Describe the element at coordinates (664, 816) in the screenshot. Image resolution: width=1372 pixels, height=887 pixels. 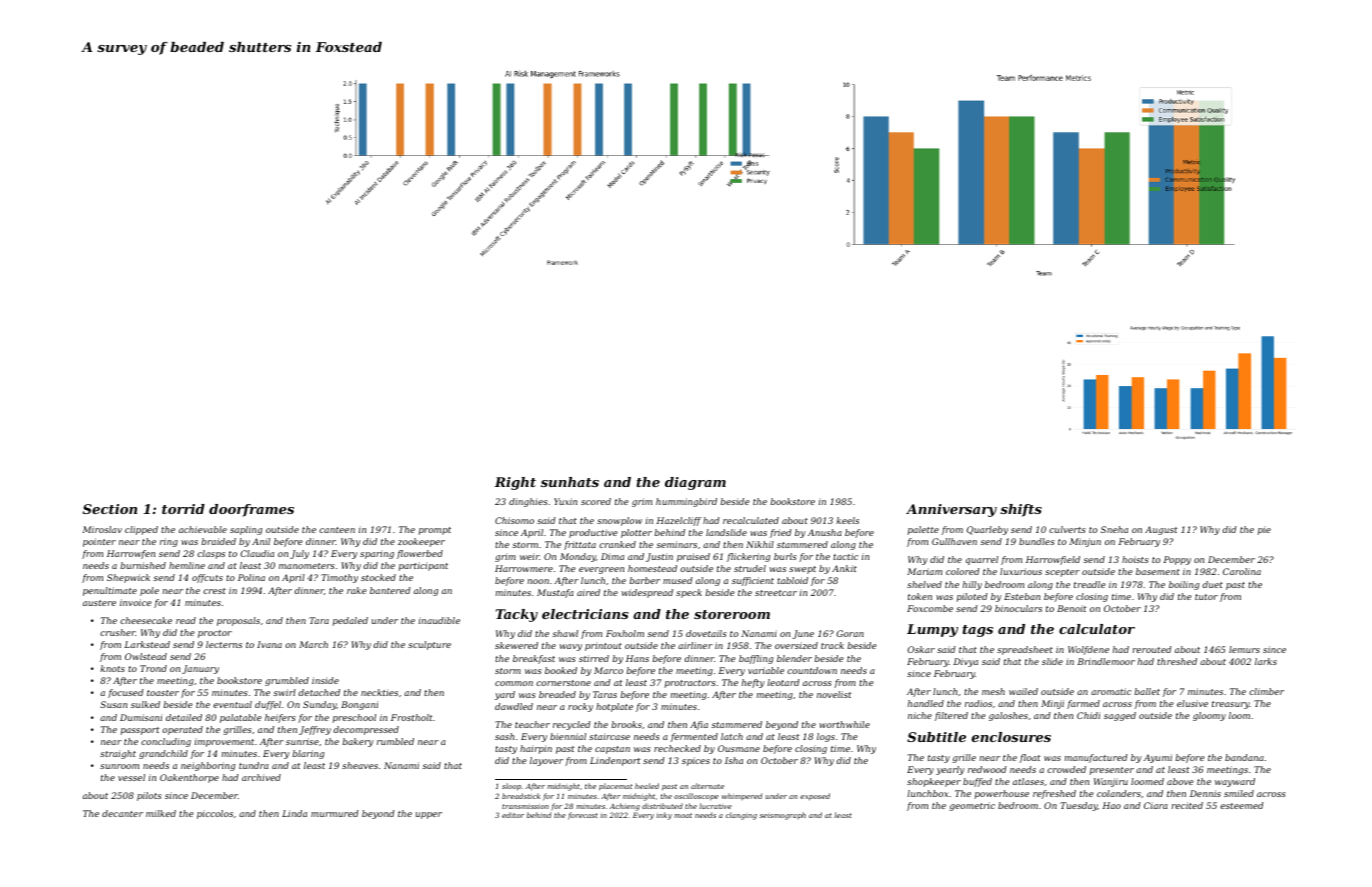
I see `inky` at that location.
